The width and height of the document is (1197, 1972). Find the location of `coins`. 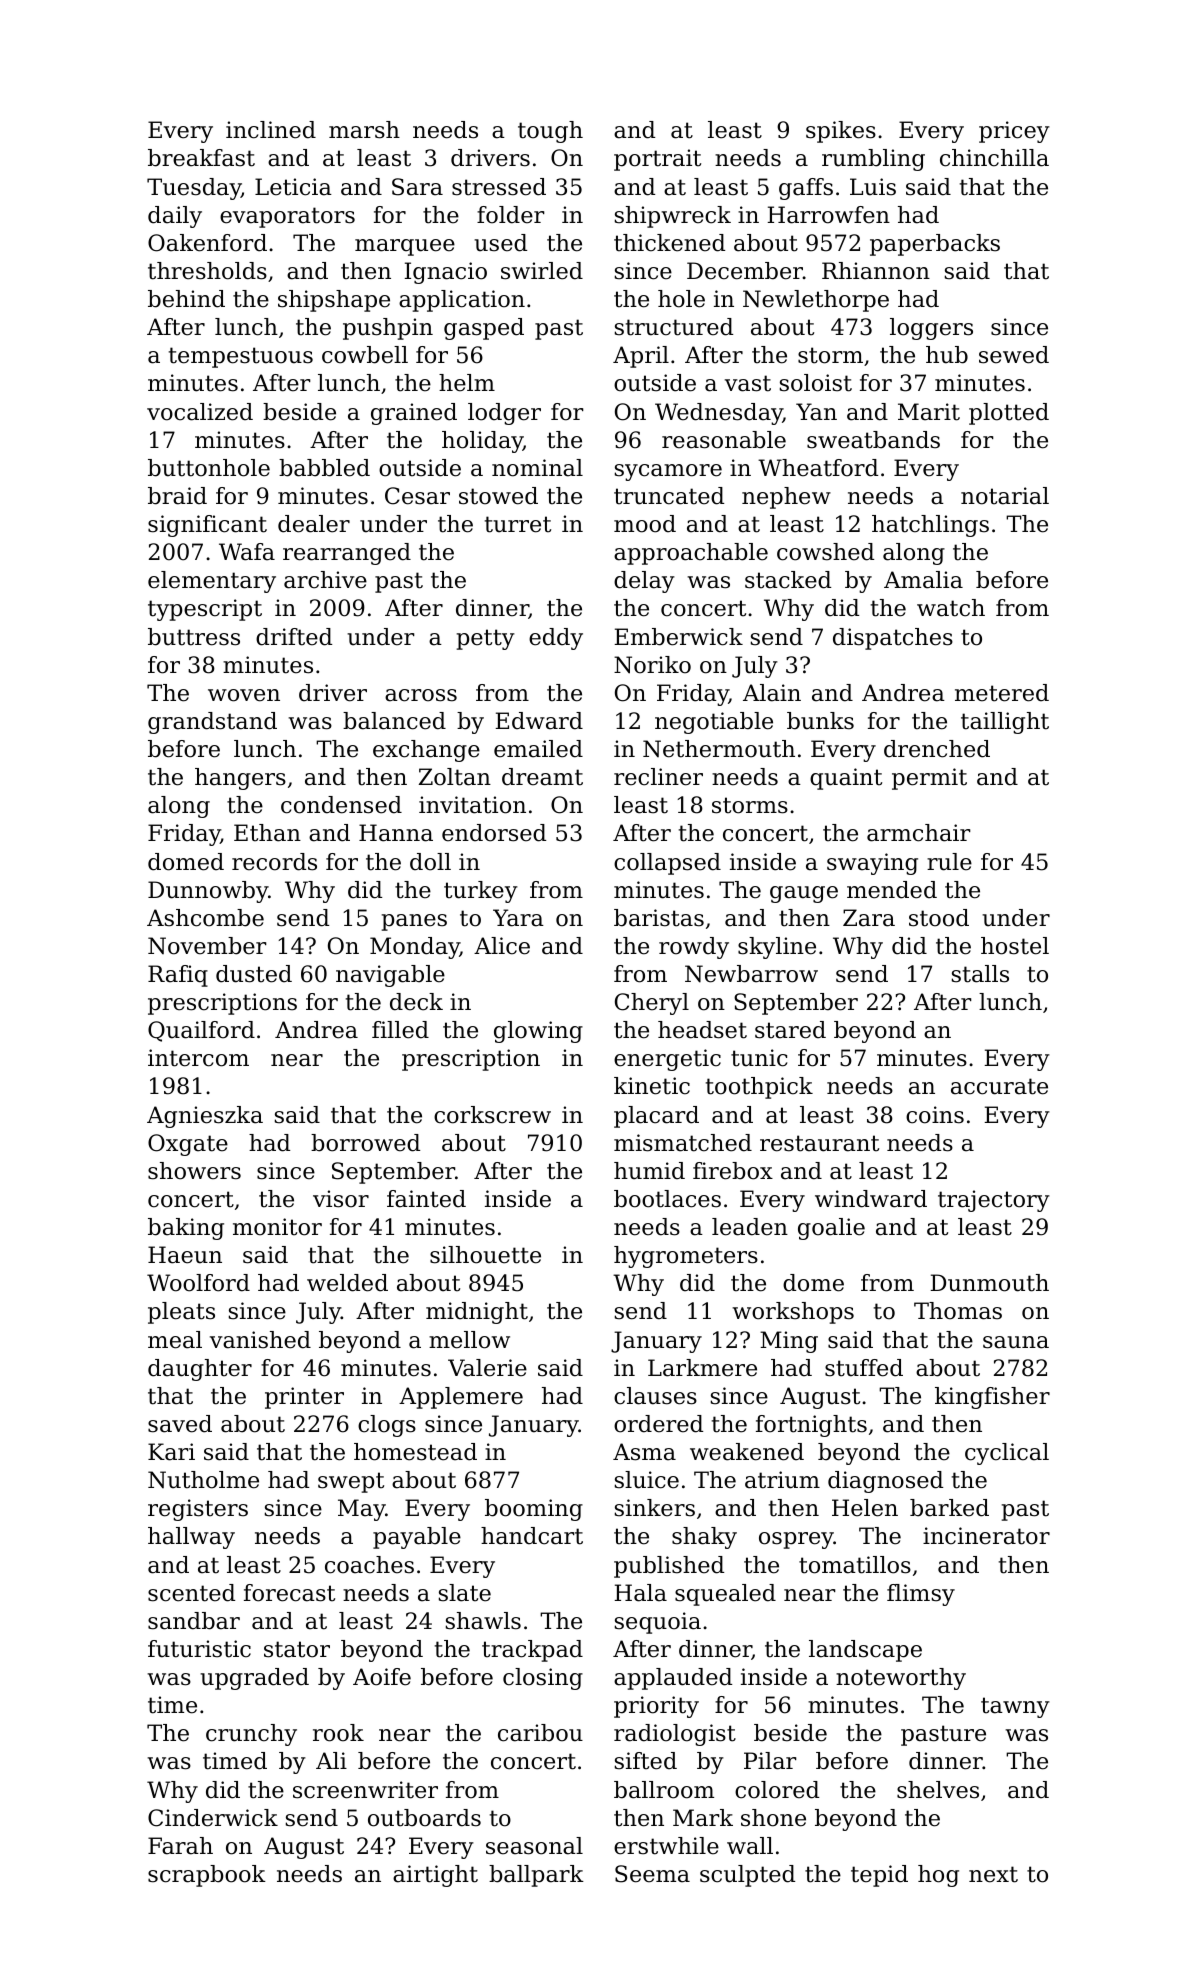

coins is located at coordinates (935, 1115).
